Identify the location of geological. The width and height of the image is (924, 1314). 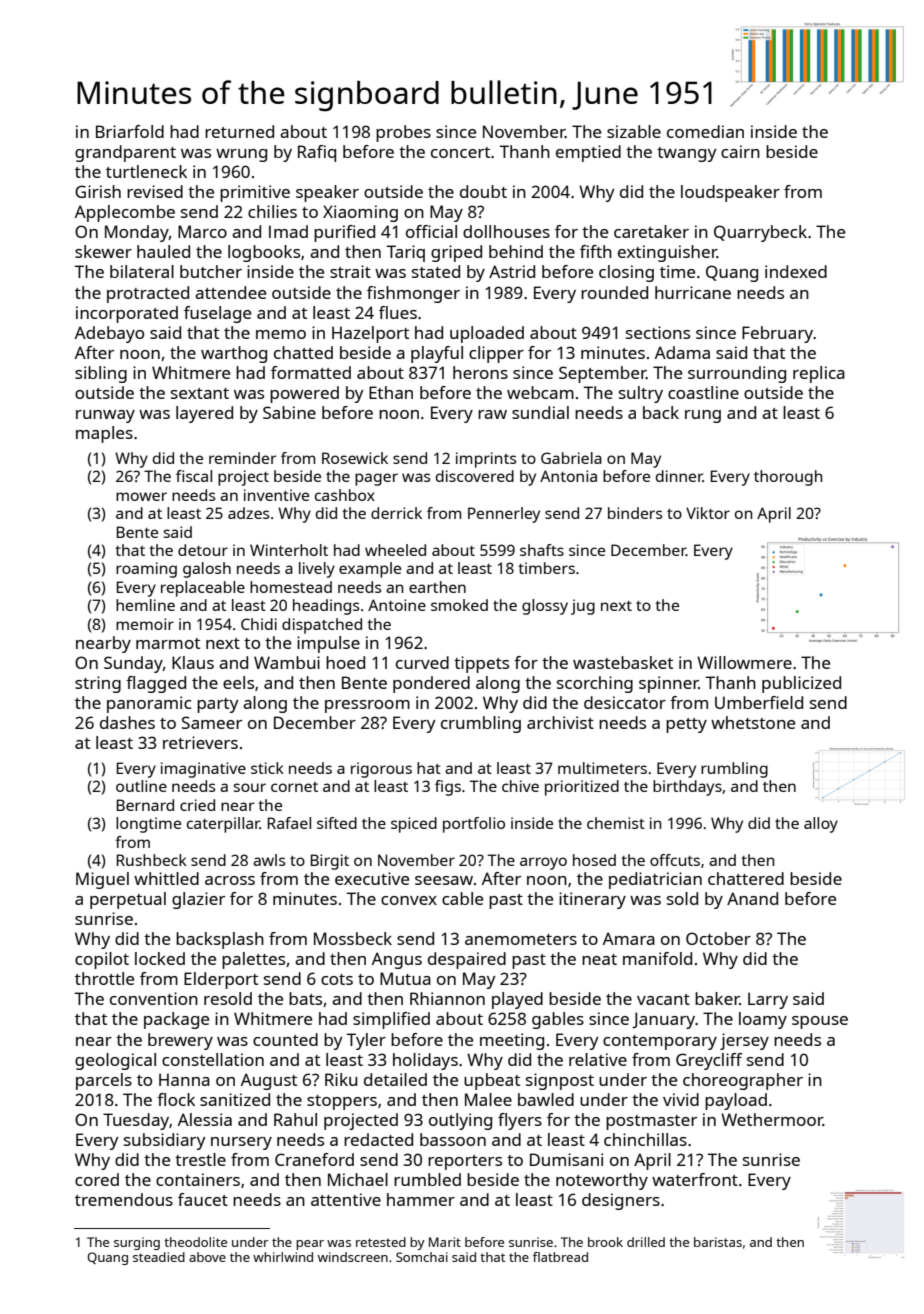
(115, 1061).
